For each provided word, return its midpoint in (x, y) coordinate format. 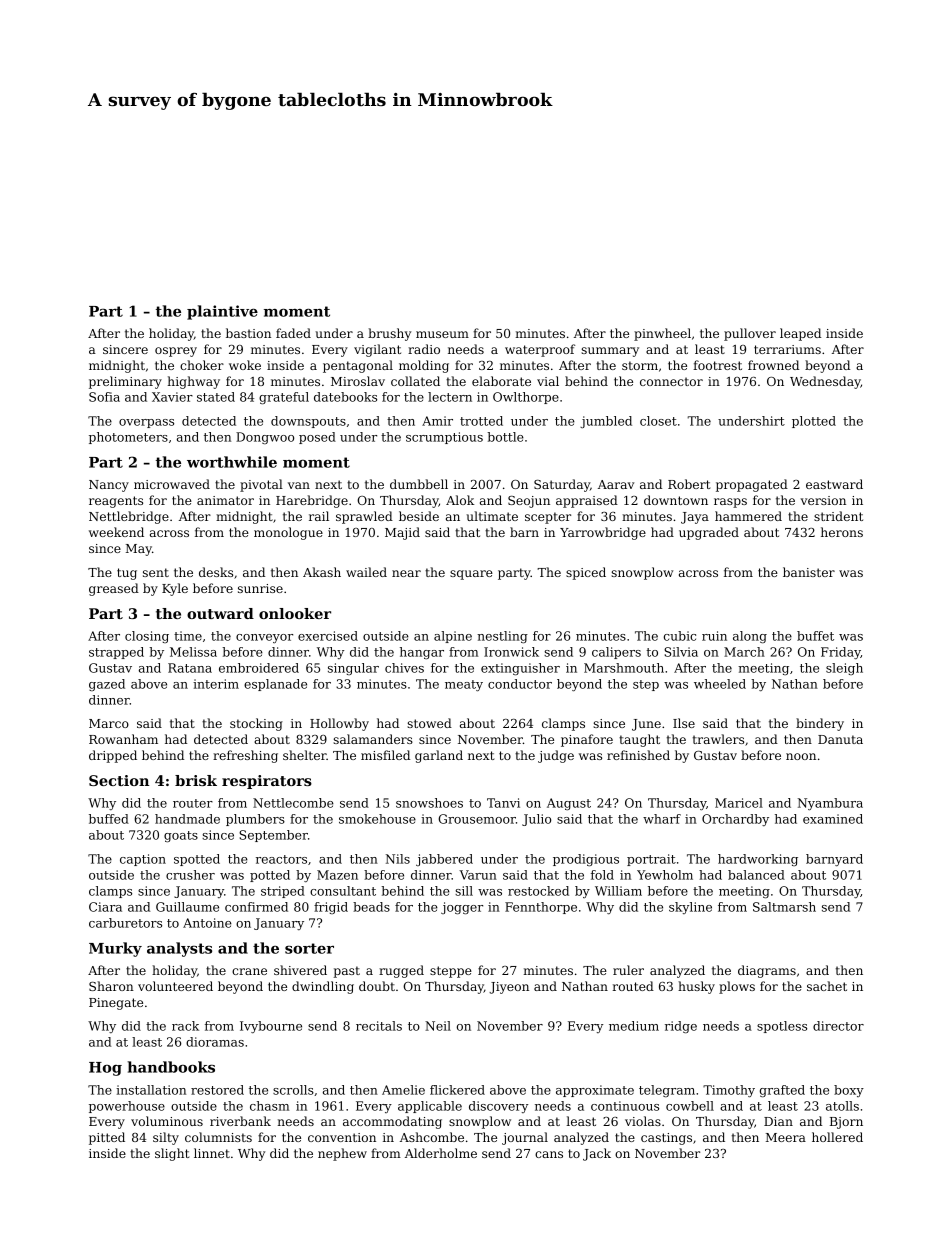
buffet (815, 636)
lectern (450, 397)
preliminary (125, 382)
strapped (116, 653)
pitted (107, 1138)
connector (671, 381)
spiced (586, 573)
